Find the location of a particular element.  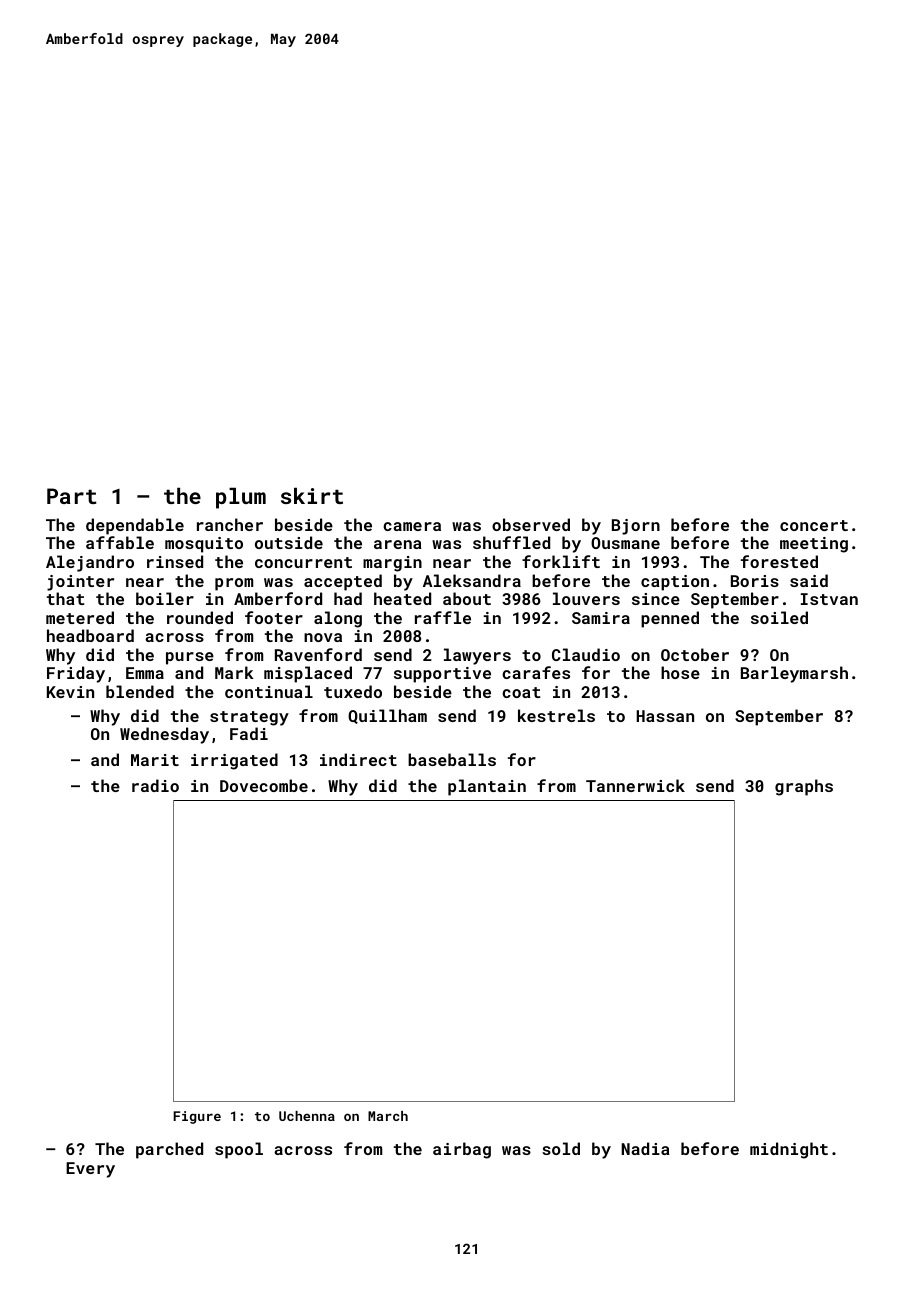

March is located at coordinates (388, 1116).
